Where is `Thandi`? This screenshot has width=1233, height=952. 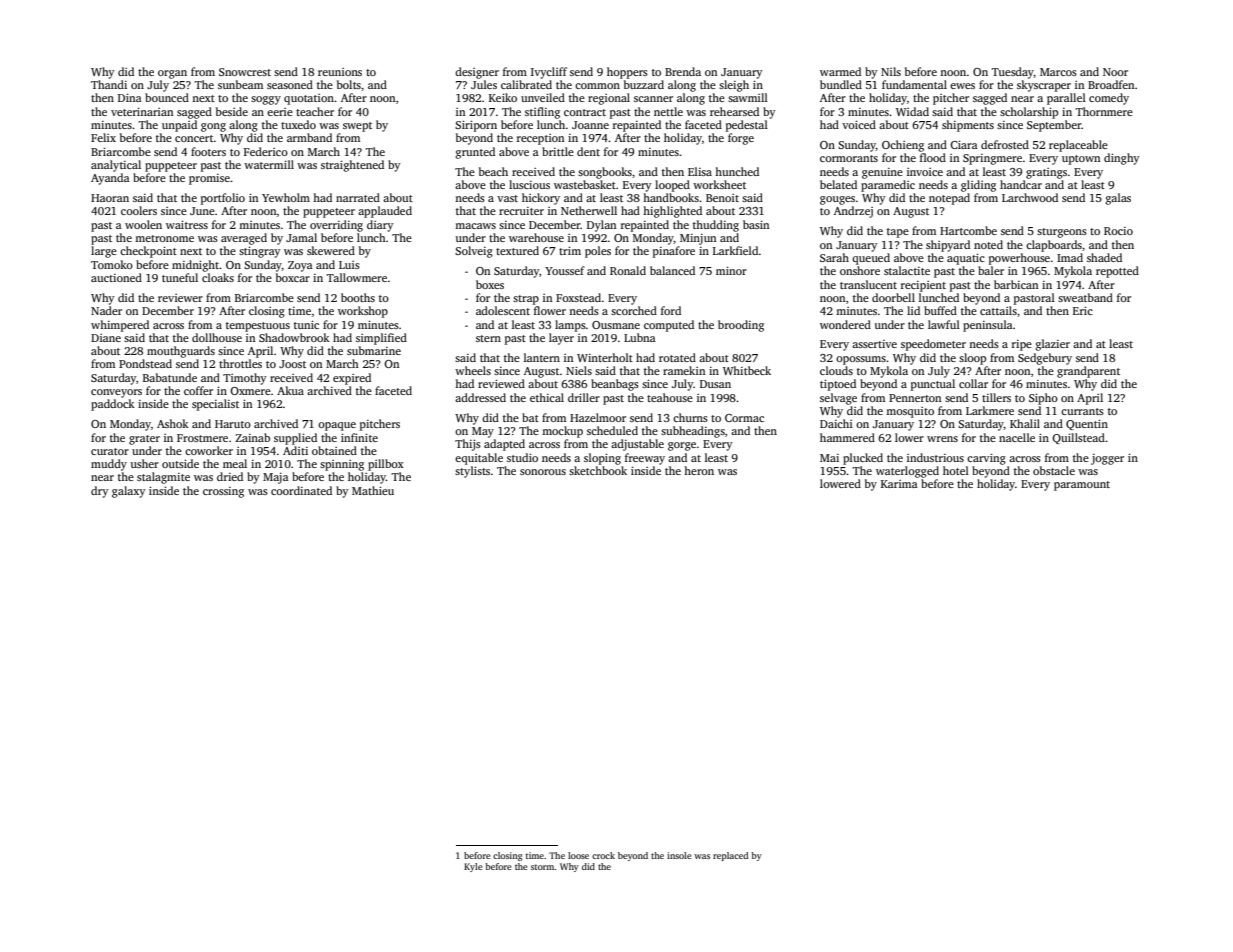
Thandi is located at coordinates (109, 84).
